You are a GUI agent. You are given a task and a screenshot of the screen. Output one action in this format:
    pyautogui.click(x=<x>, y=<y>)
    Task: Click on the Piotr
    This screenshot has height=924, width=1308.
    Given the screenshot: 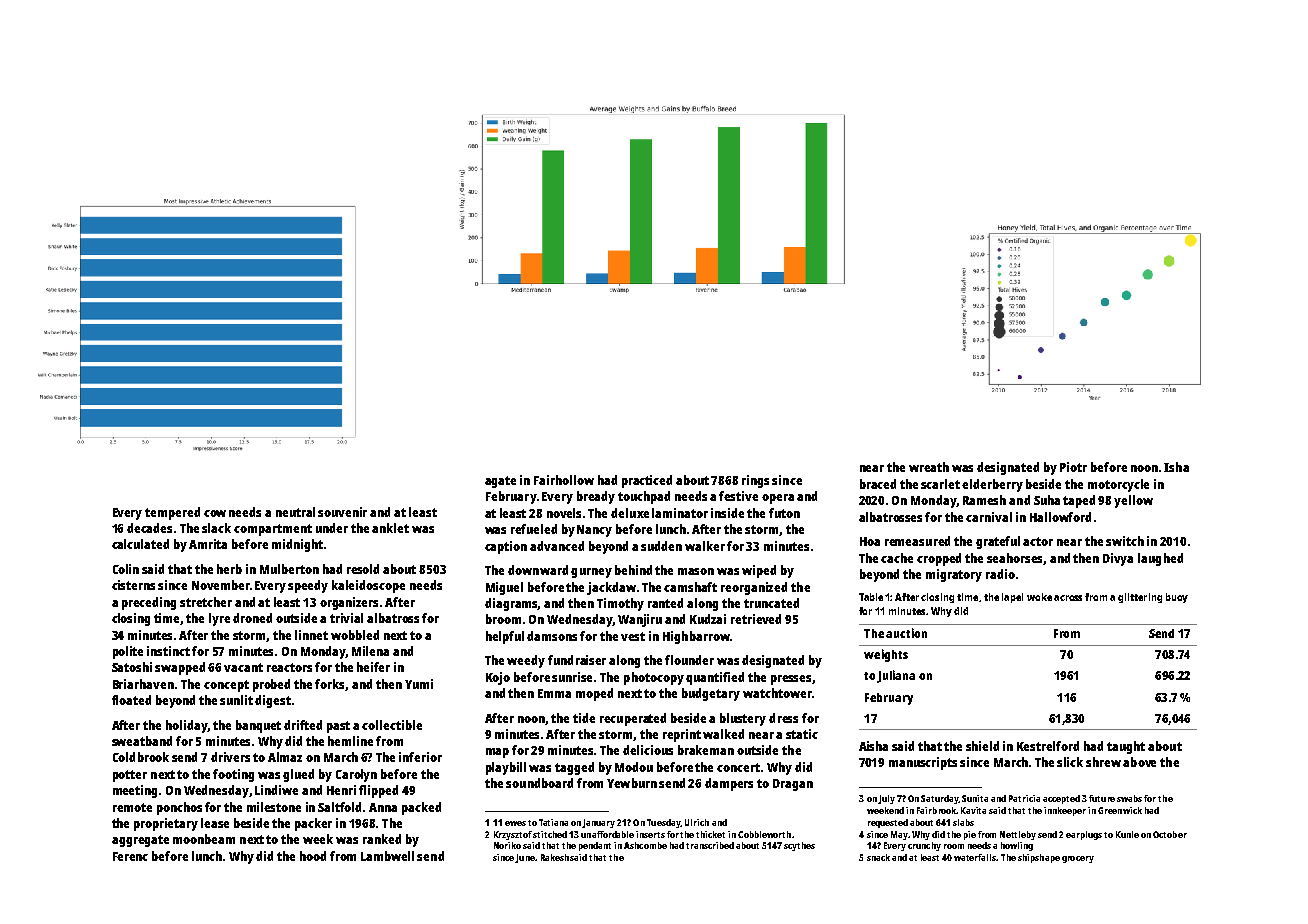 What is the action you would take?
    pyautogui.click(x=1073, y=467)
